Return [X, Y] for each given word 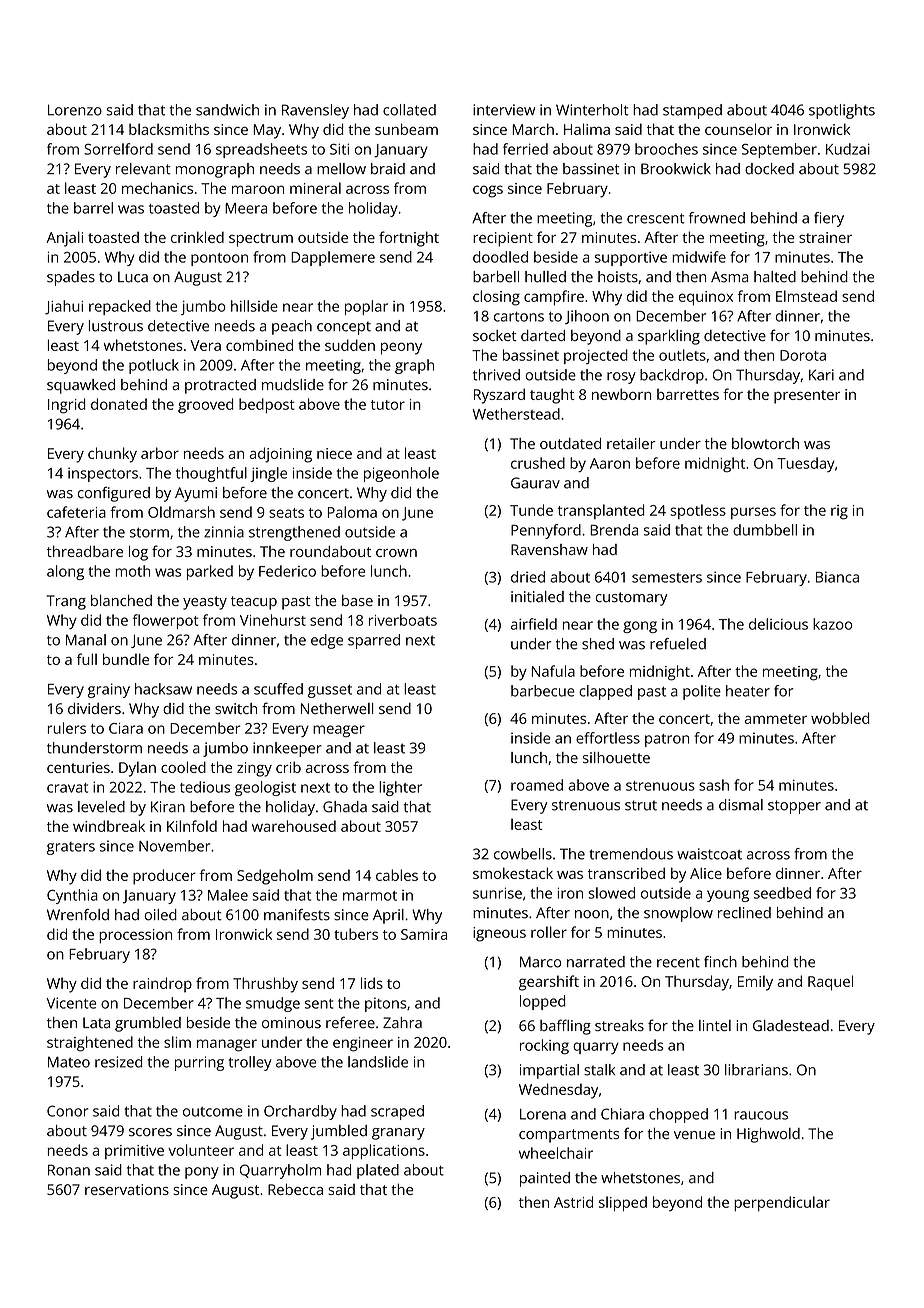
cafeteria [76, 512]
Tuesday [806, 464]
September [779, 150]
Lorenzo [75, 110]
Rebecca [295, 1189]
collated [409, 110]
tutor [388, 405]
